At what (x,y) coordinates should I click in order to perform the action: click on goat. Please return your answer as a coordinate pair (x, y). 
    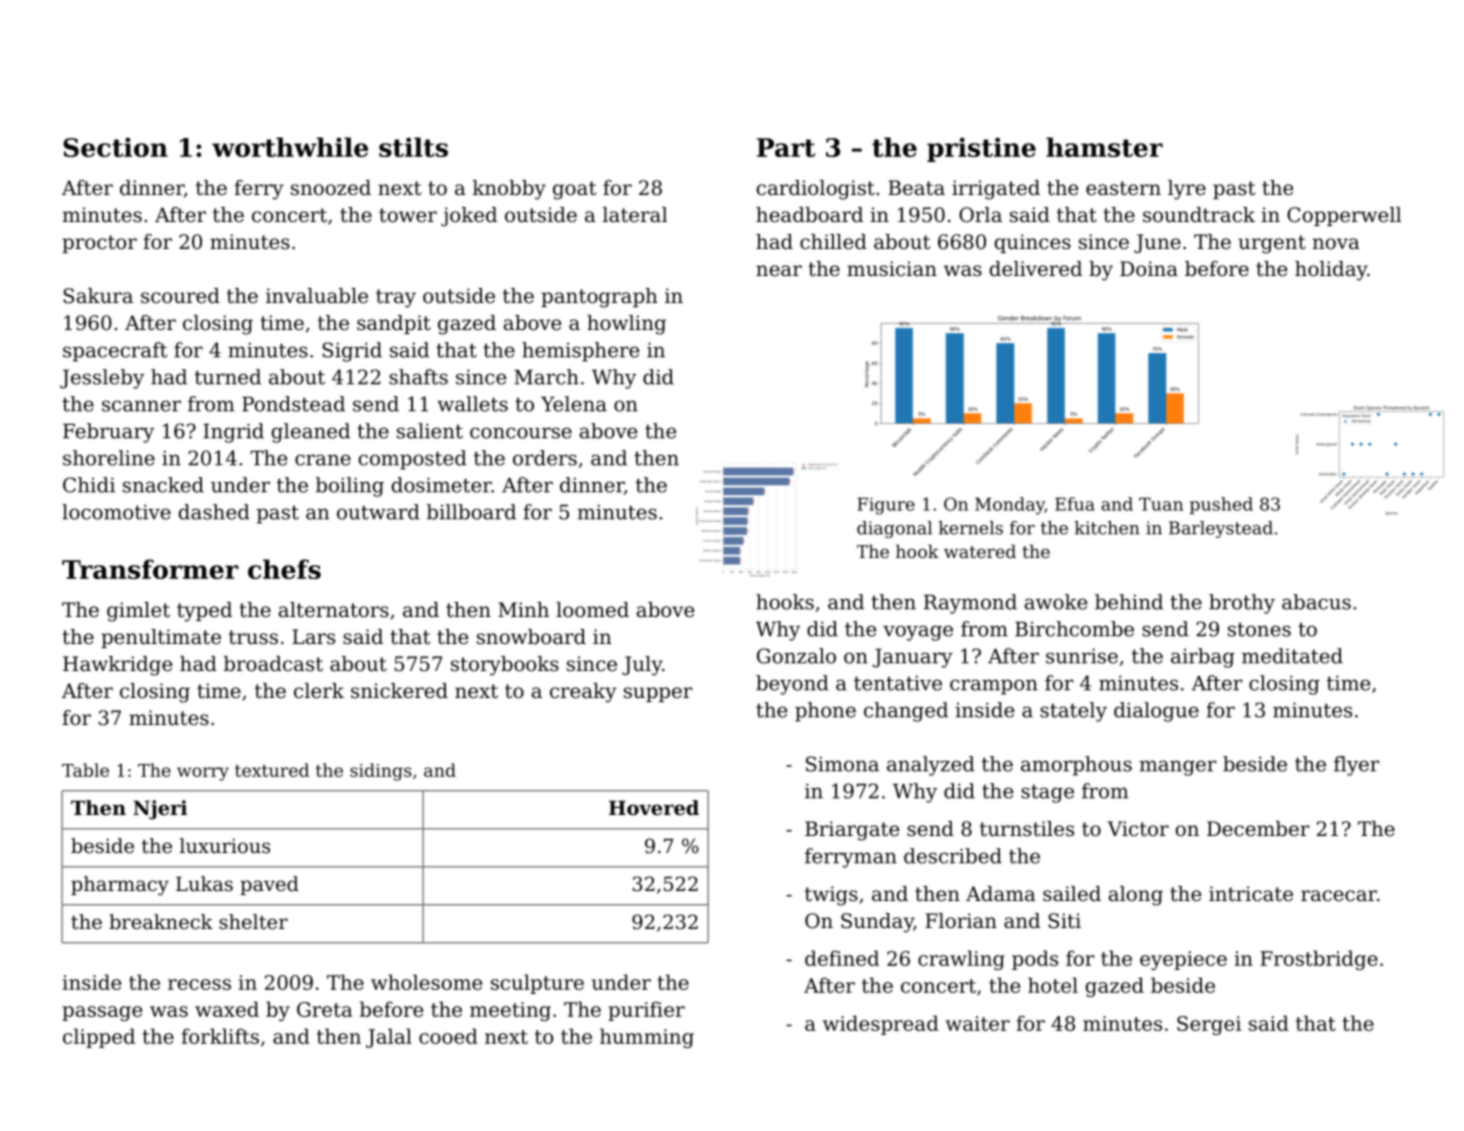
    Looking at the image, I should click on (574, 190).
